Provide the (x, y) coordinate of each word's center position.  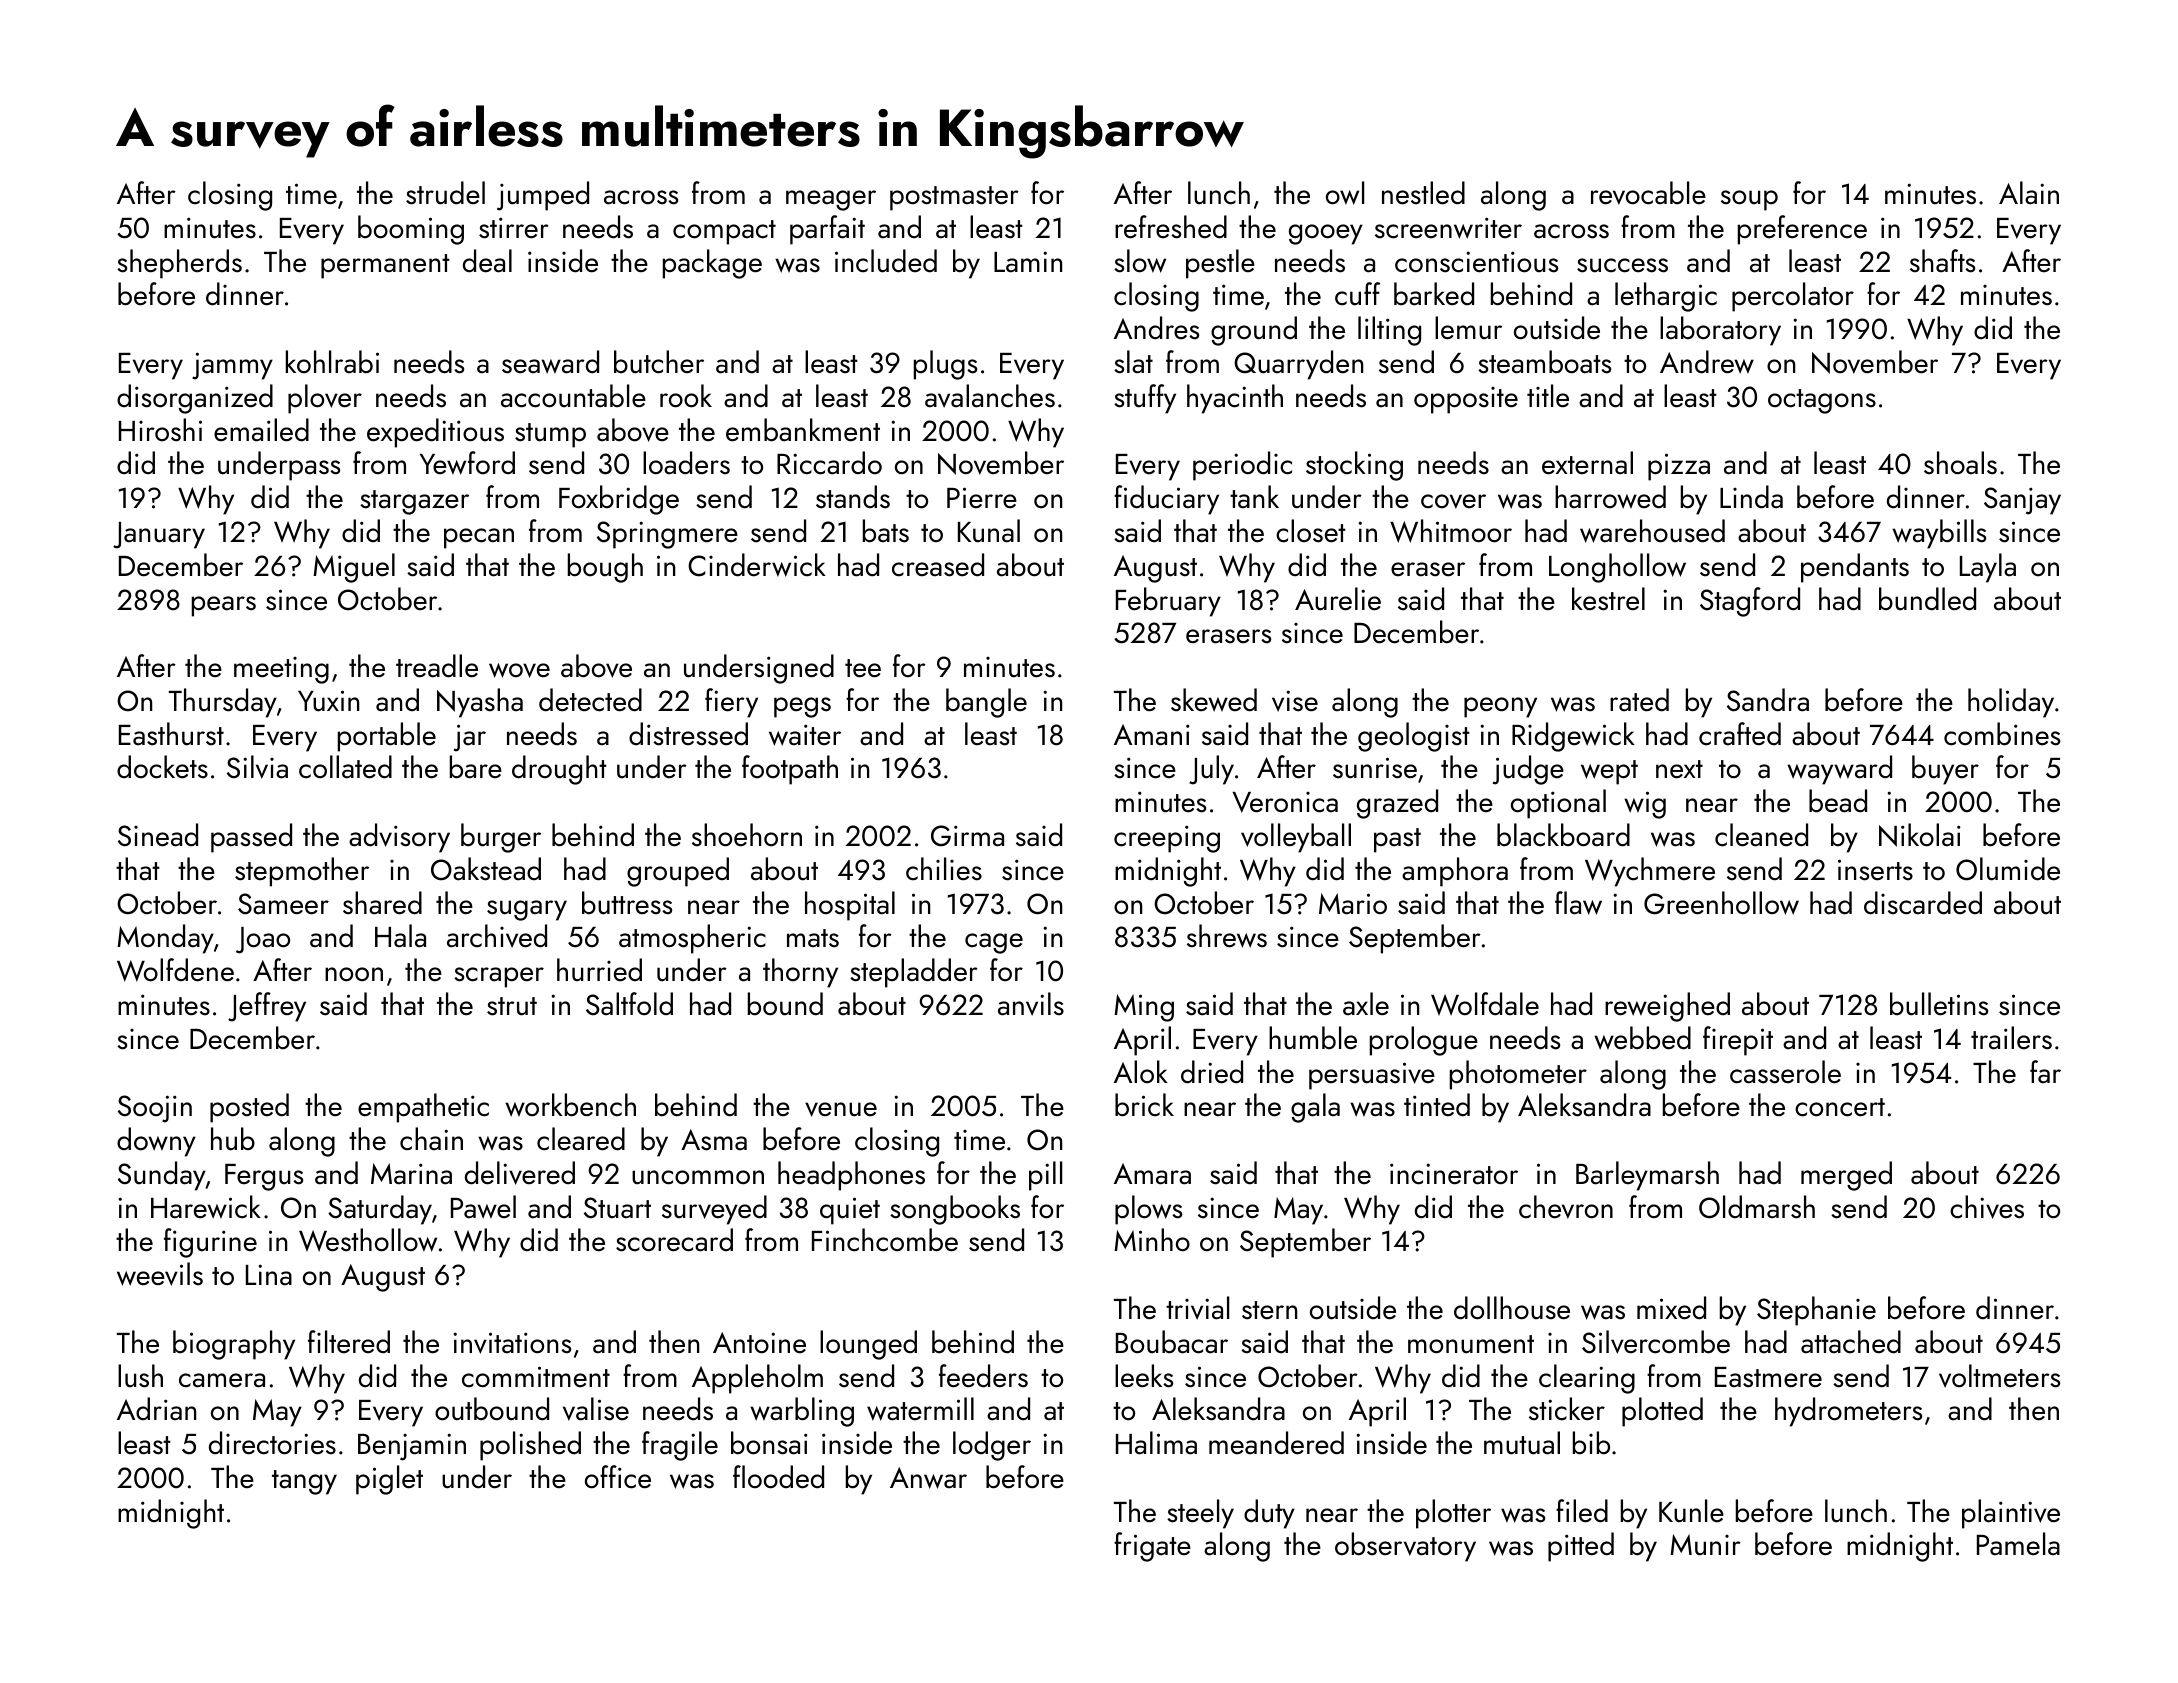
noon (354, 974)
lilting (1389, 331)
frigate (1152, 1547)
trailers (2011, 1038)
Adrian (156, 1408)
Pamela (2018, 1544)
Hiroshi (160, 430)
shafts (1942, 261)
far (2045, 1071)
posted (249, 1108)
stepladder (914, 973)
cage (994, 943)
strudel (445, 193)
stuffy (1145, 399)
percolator (1793, 297)
